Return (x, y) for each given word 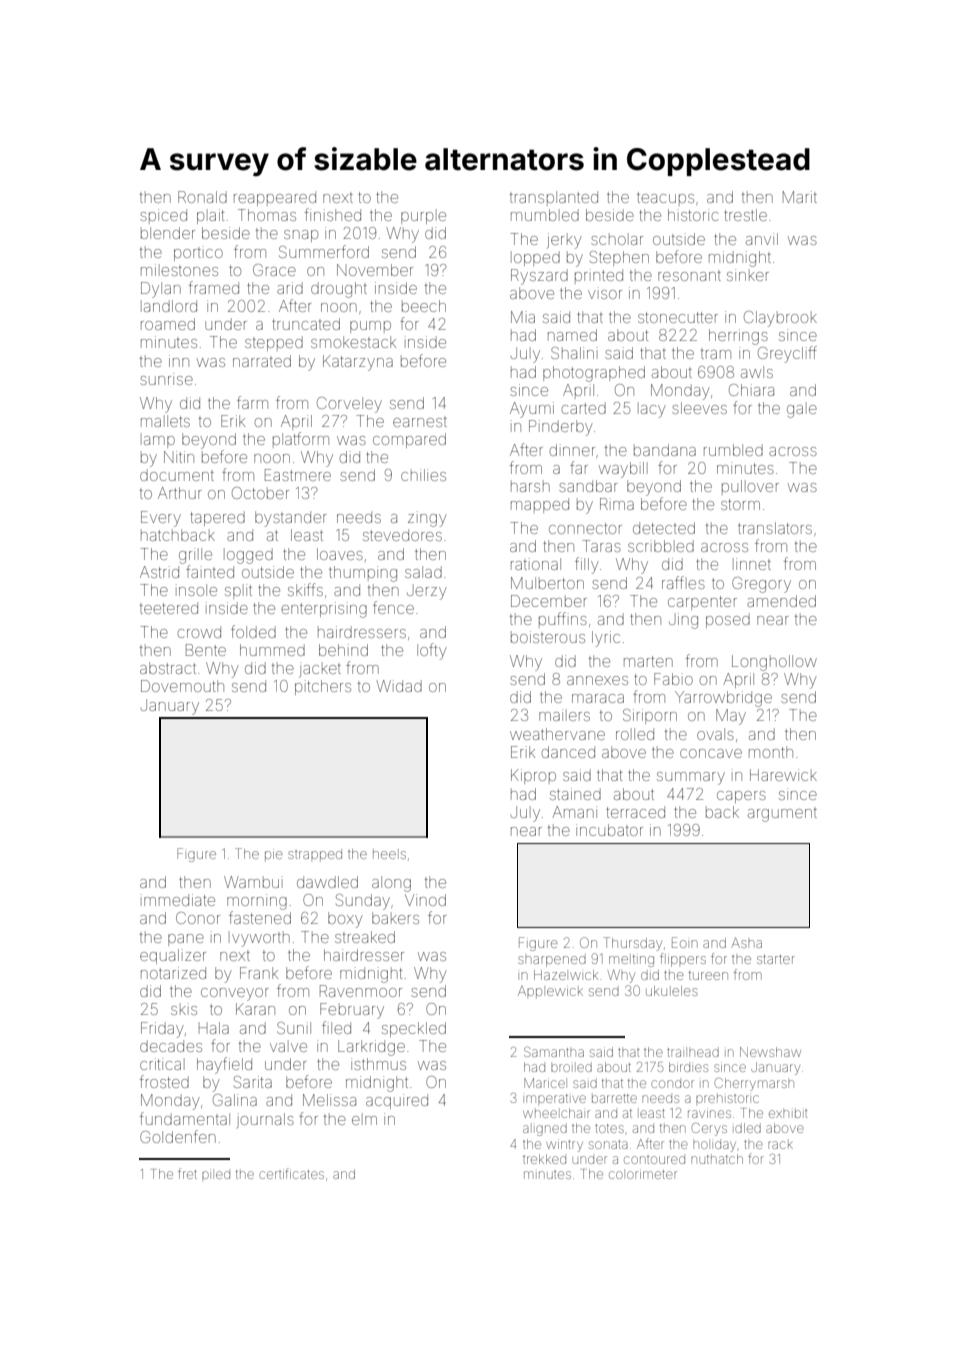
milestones (179, 270)
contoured (654, 1160)
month (771, 752)
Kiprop (533, 776)
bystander (291, 519)
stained (575, 794)
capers (741, 797)
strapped (315, 856)
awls (757, 372)
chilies (423, 475)
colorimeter (643, 1174)
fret (187, 1173)
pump (370, 327)
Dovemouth (182, 686)
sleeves (699, 408)
